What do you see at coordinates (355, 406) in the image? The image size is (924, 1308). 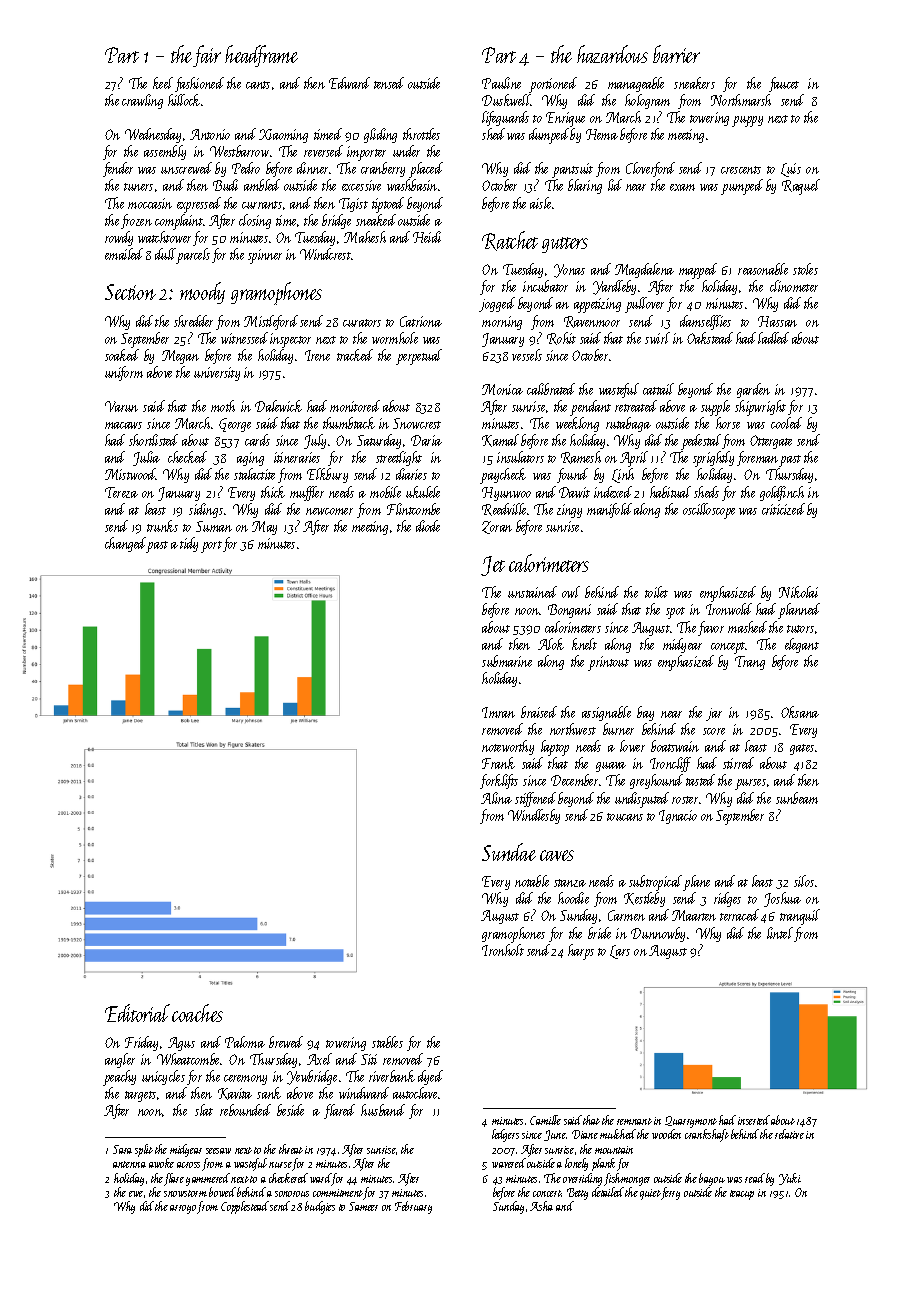 I see `monitored` at bounding box center [355, 406].
